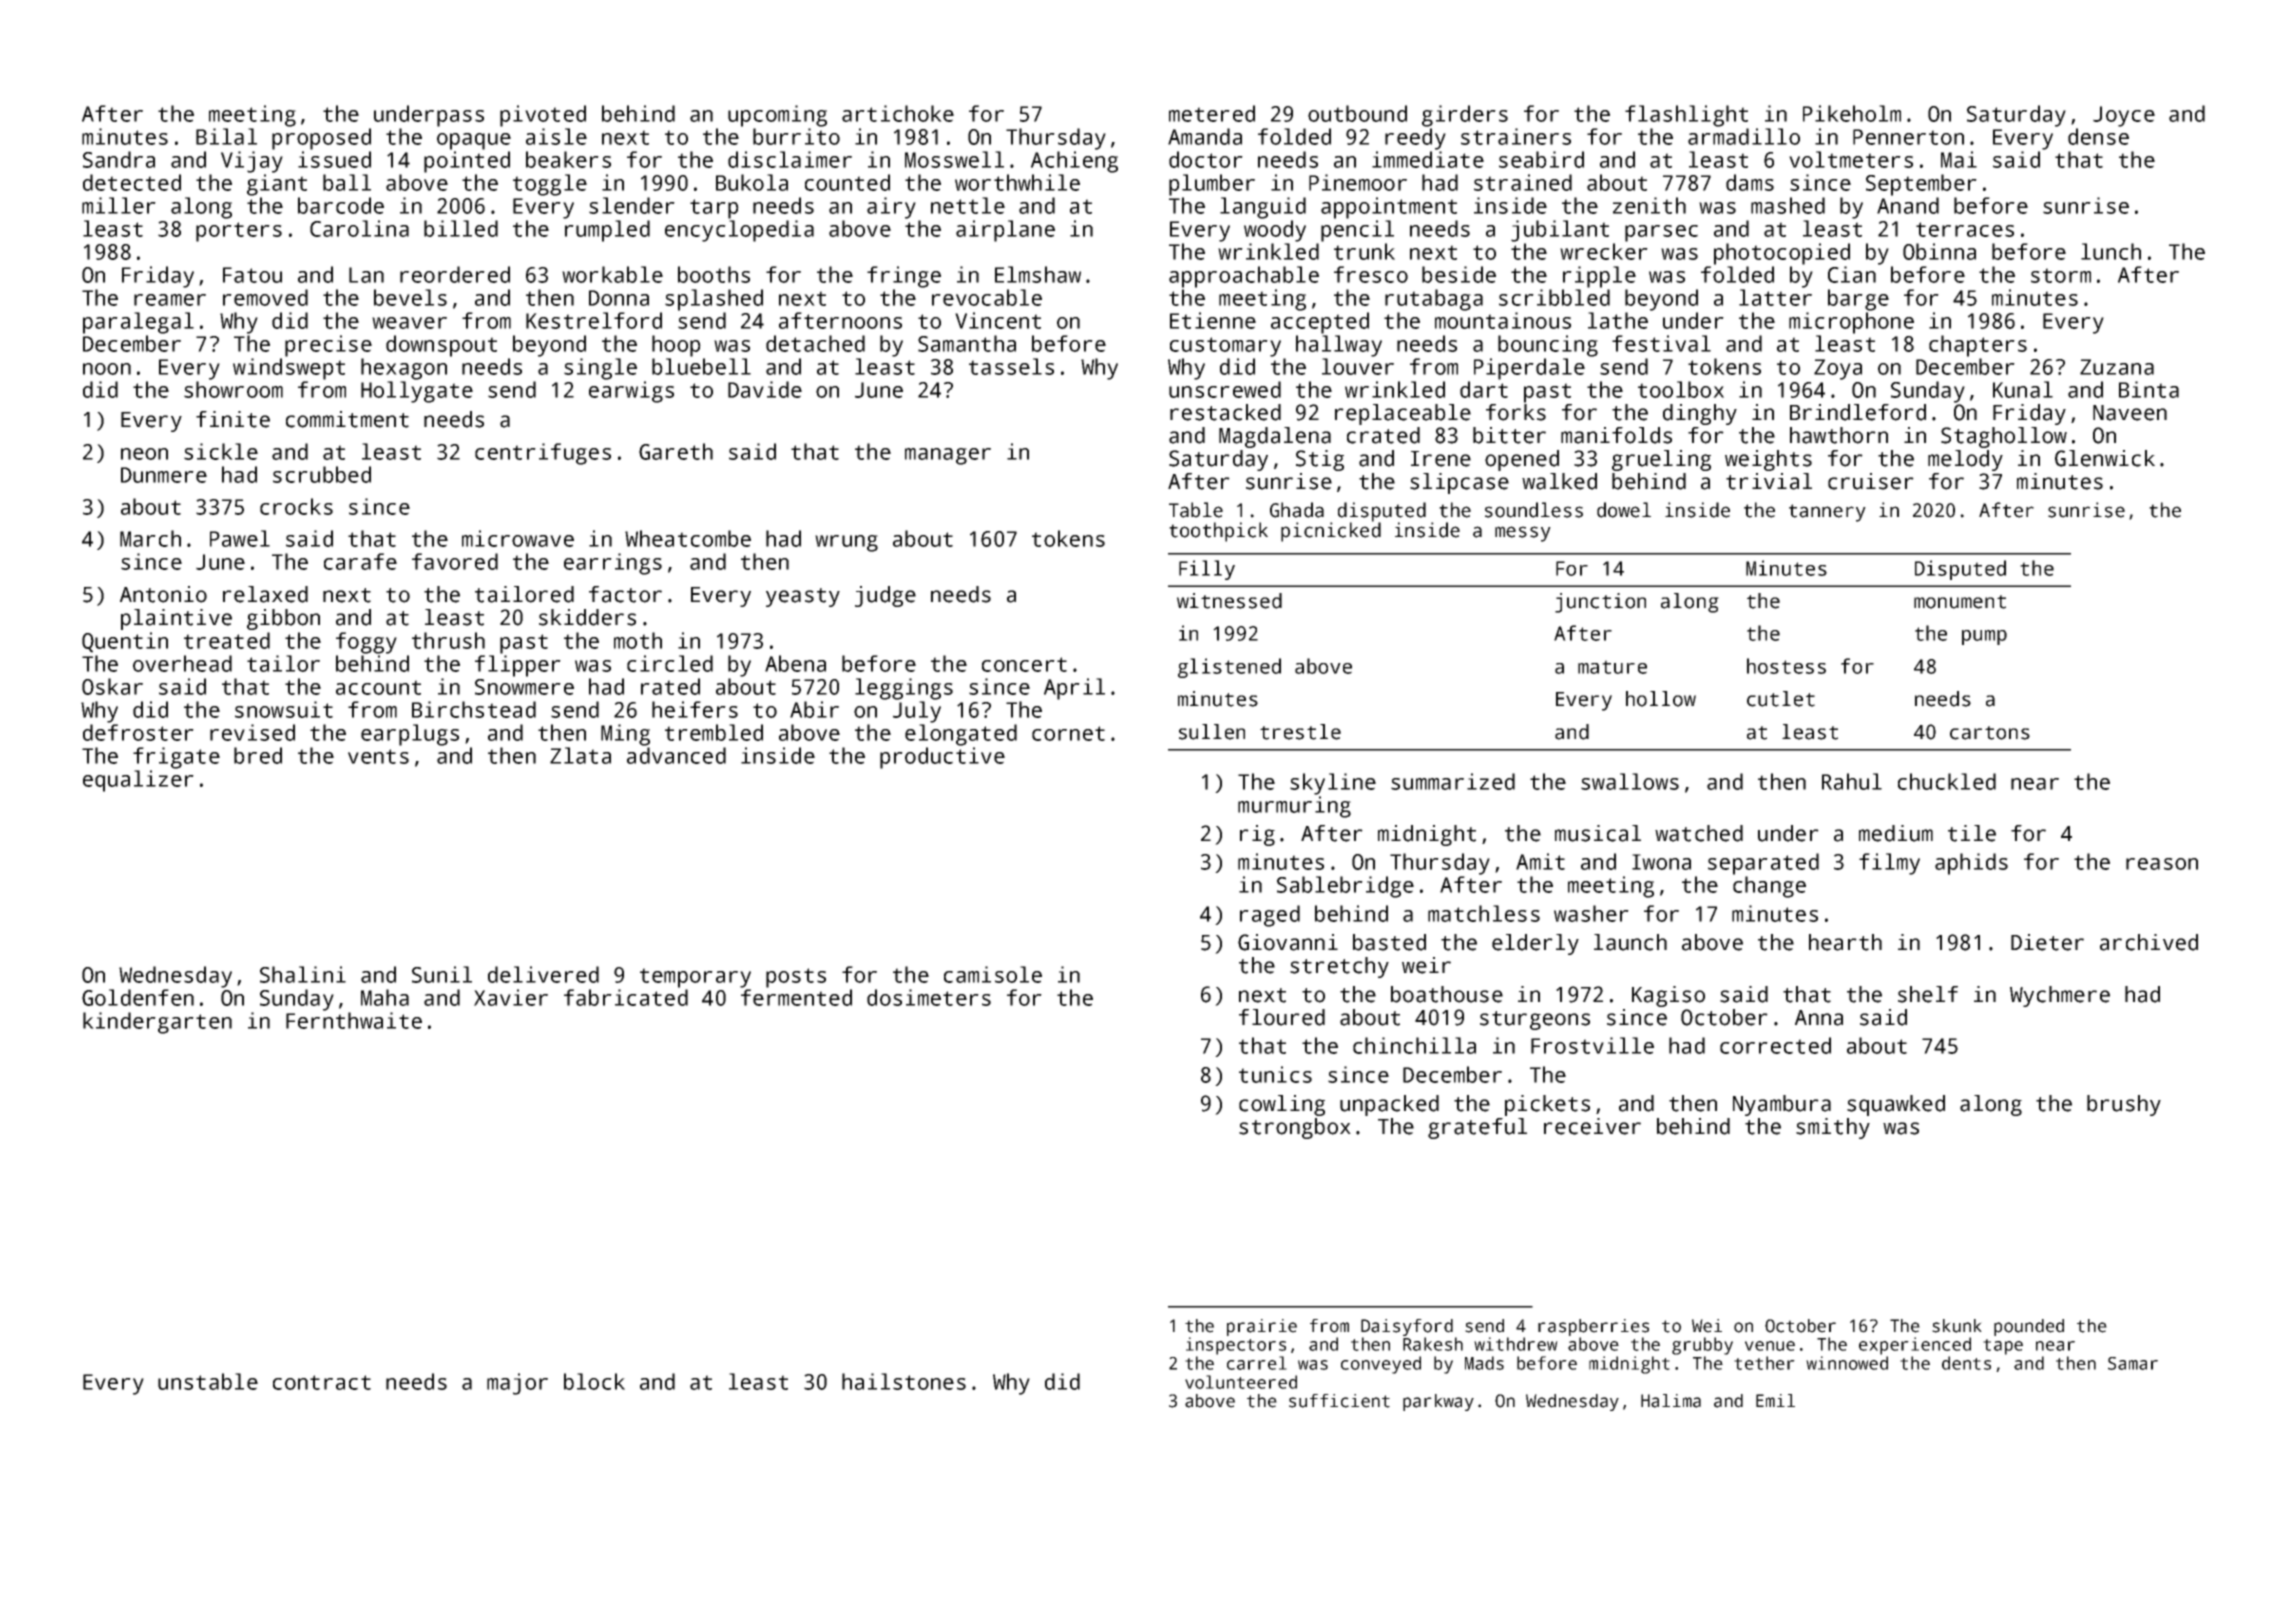 Image resolution: width=2292 pixels, height=1620 pixels. What do you see at coordinates (1331, 532) in the image?
I see `picnicked` at bounding box center [1331, 532].
